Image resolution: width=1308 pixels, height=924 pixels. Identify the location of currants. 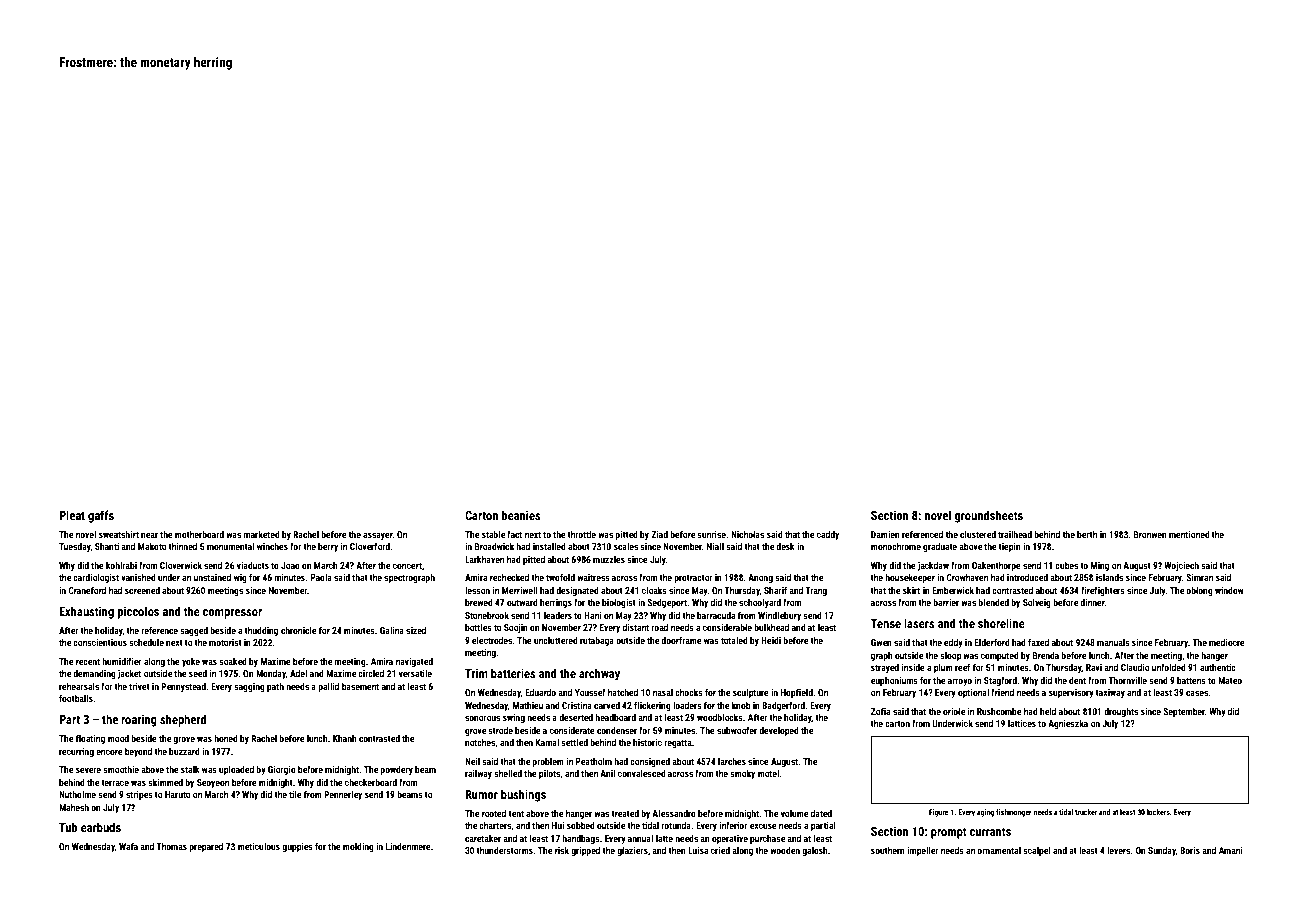
(990, 831).
